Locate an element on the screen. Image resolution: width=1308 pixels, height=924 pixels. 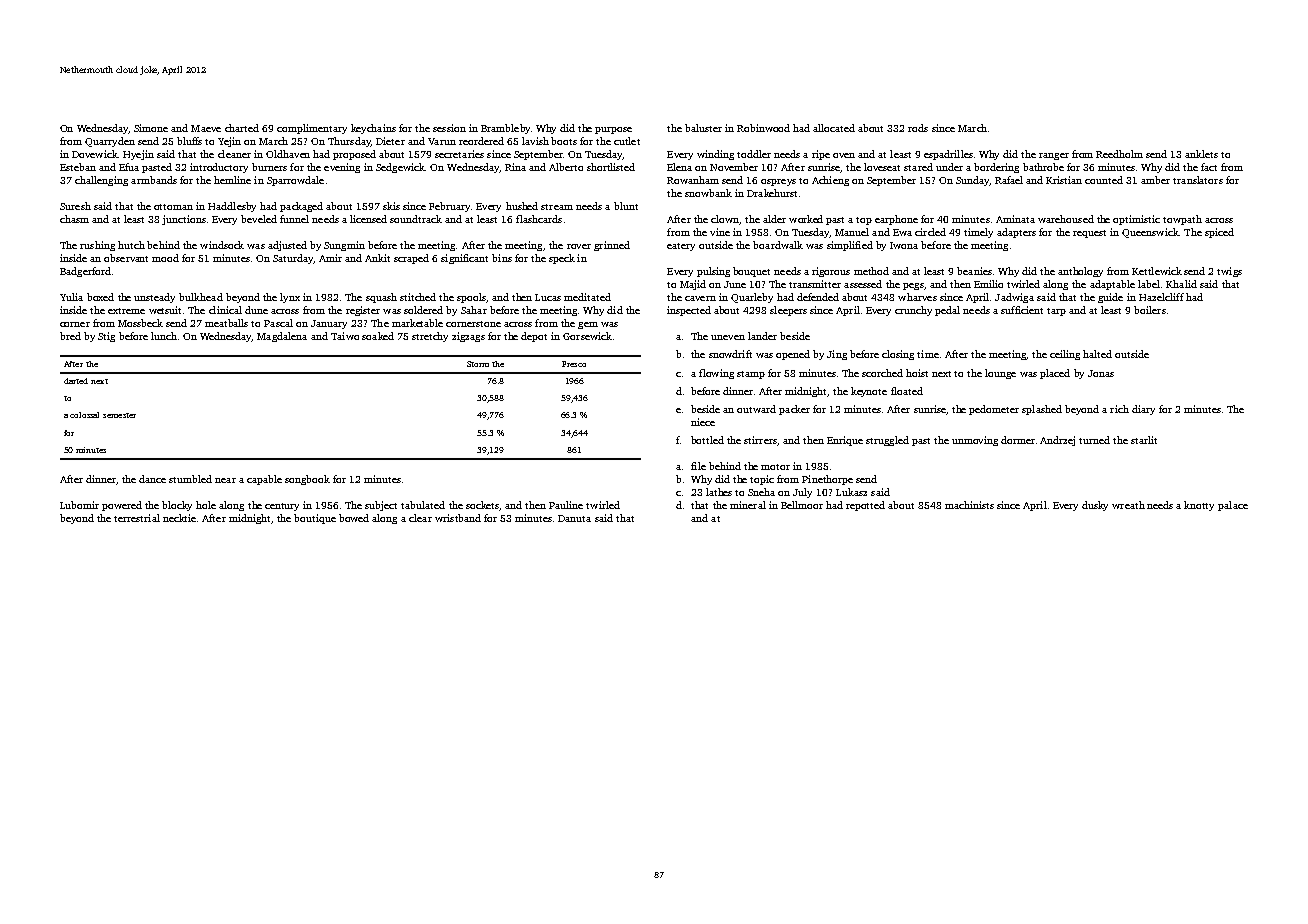
Danuta is located at coordinates (574, 518).
